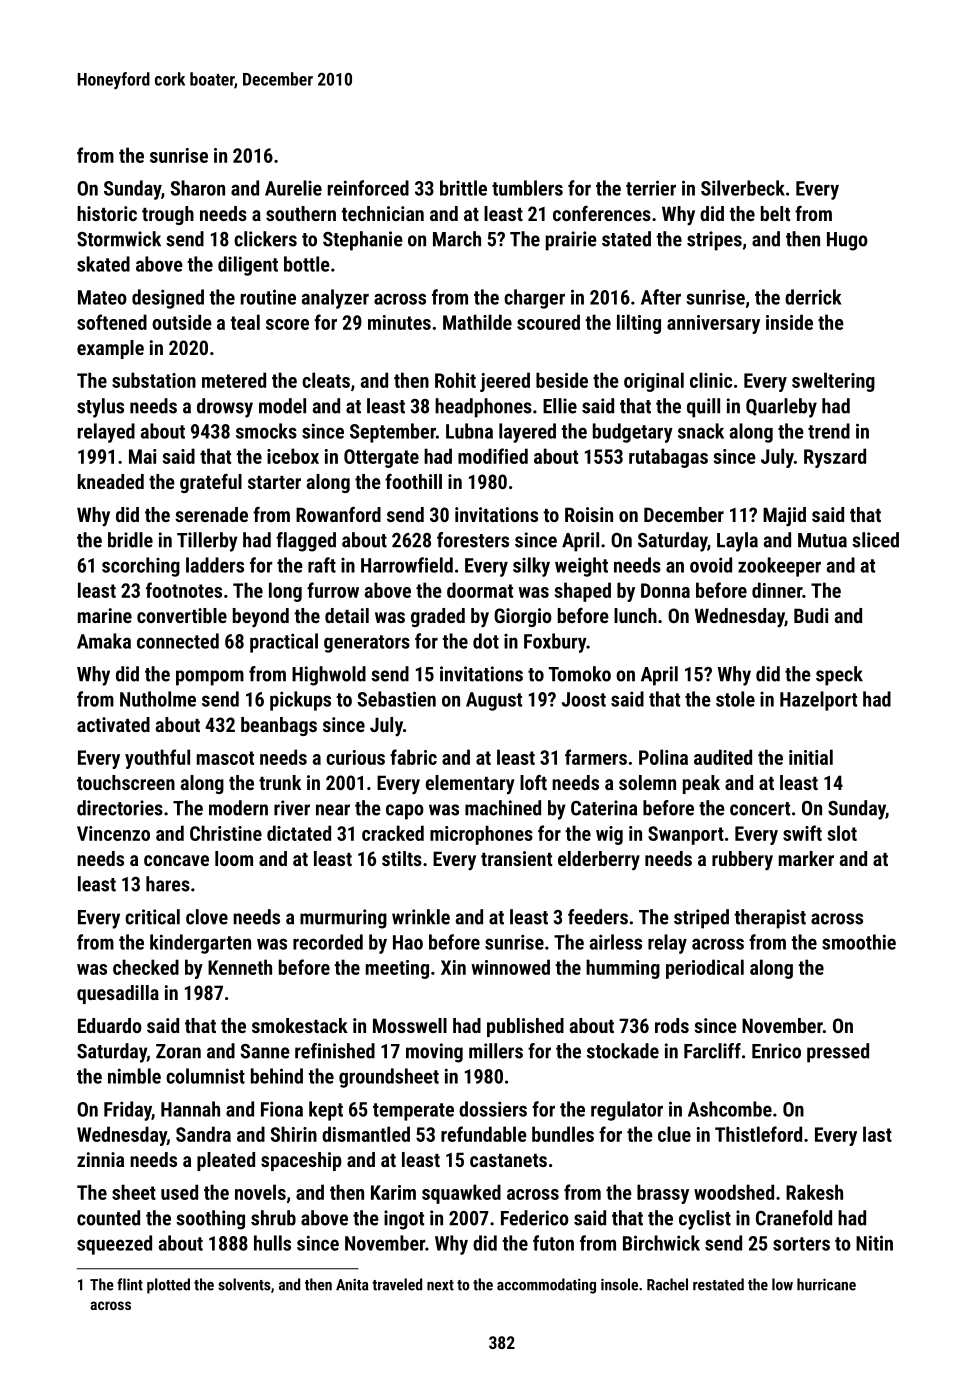 This screenshot has height=1388, width=977. I want to click on Silverbeck, so click(743, 188).
